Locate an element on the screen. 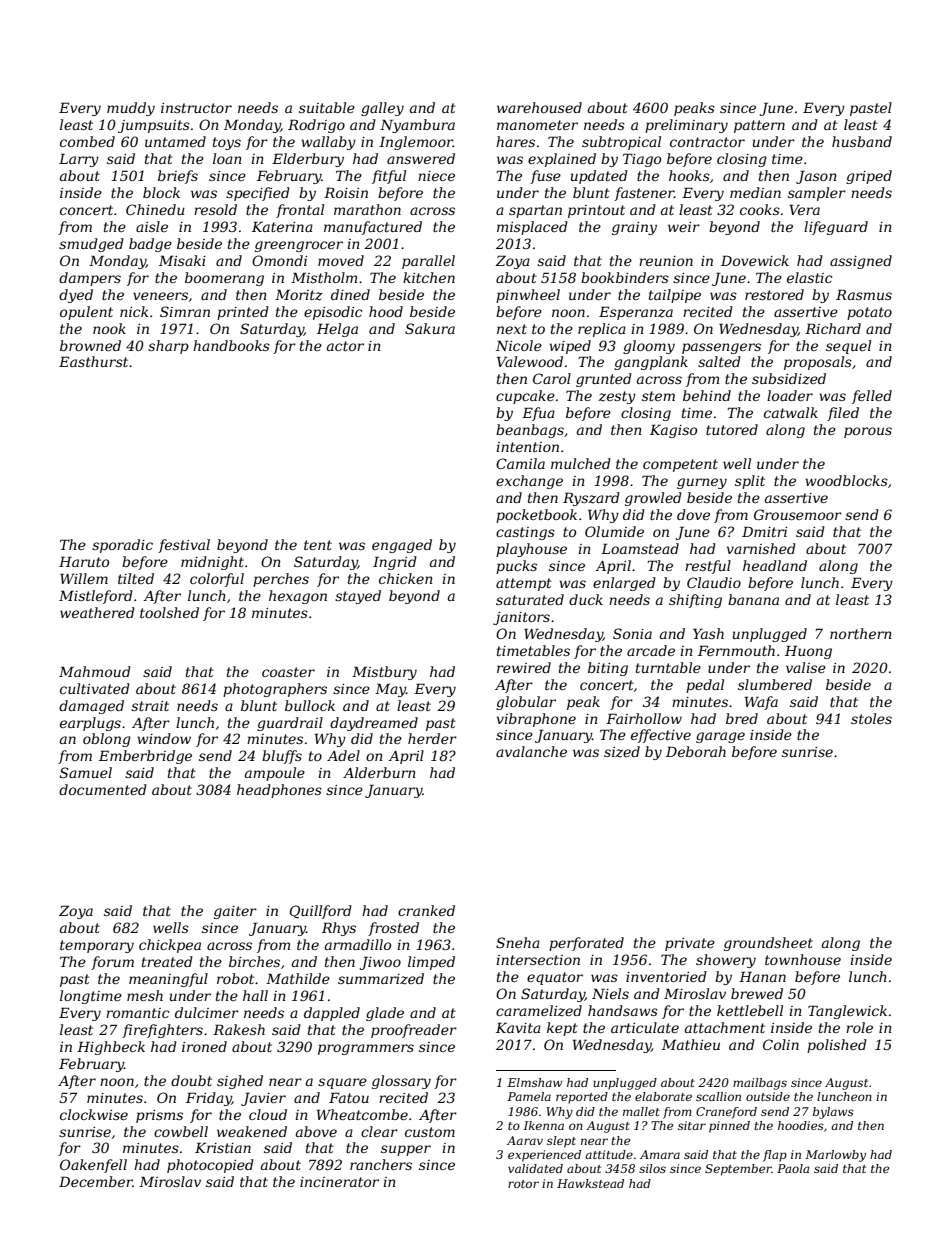  median is located at coordinates (755, 192).
